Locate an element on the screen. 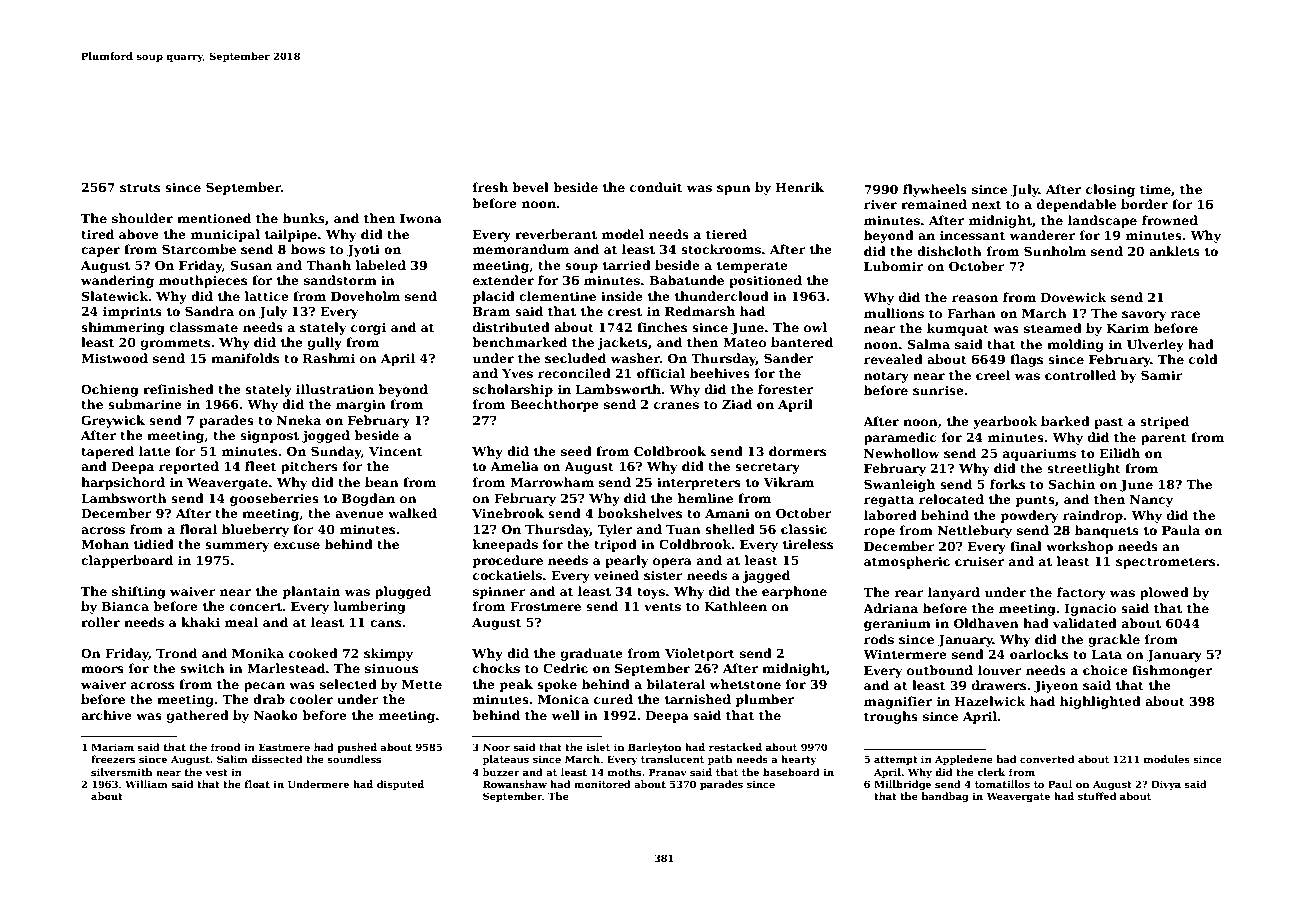  Farhan is located at coordinates (971, 313).
